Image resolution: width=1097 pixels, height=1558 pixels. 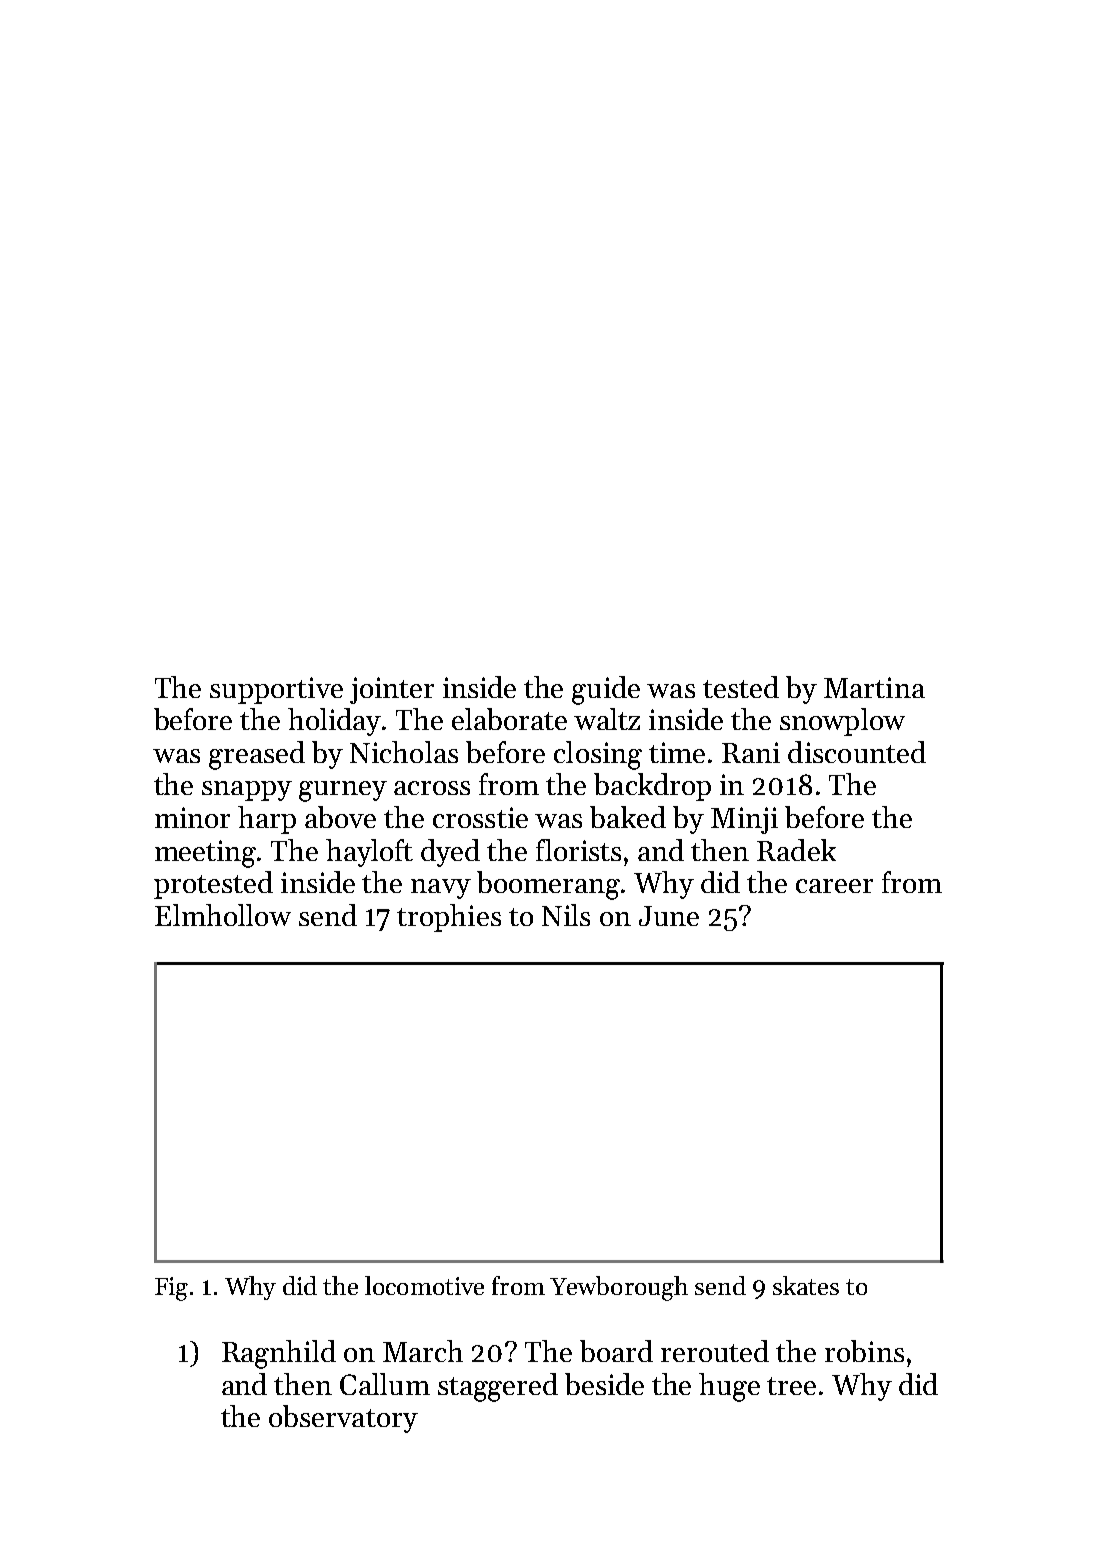 I want to click on guide, so click(x=606, y=690).
